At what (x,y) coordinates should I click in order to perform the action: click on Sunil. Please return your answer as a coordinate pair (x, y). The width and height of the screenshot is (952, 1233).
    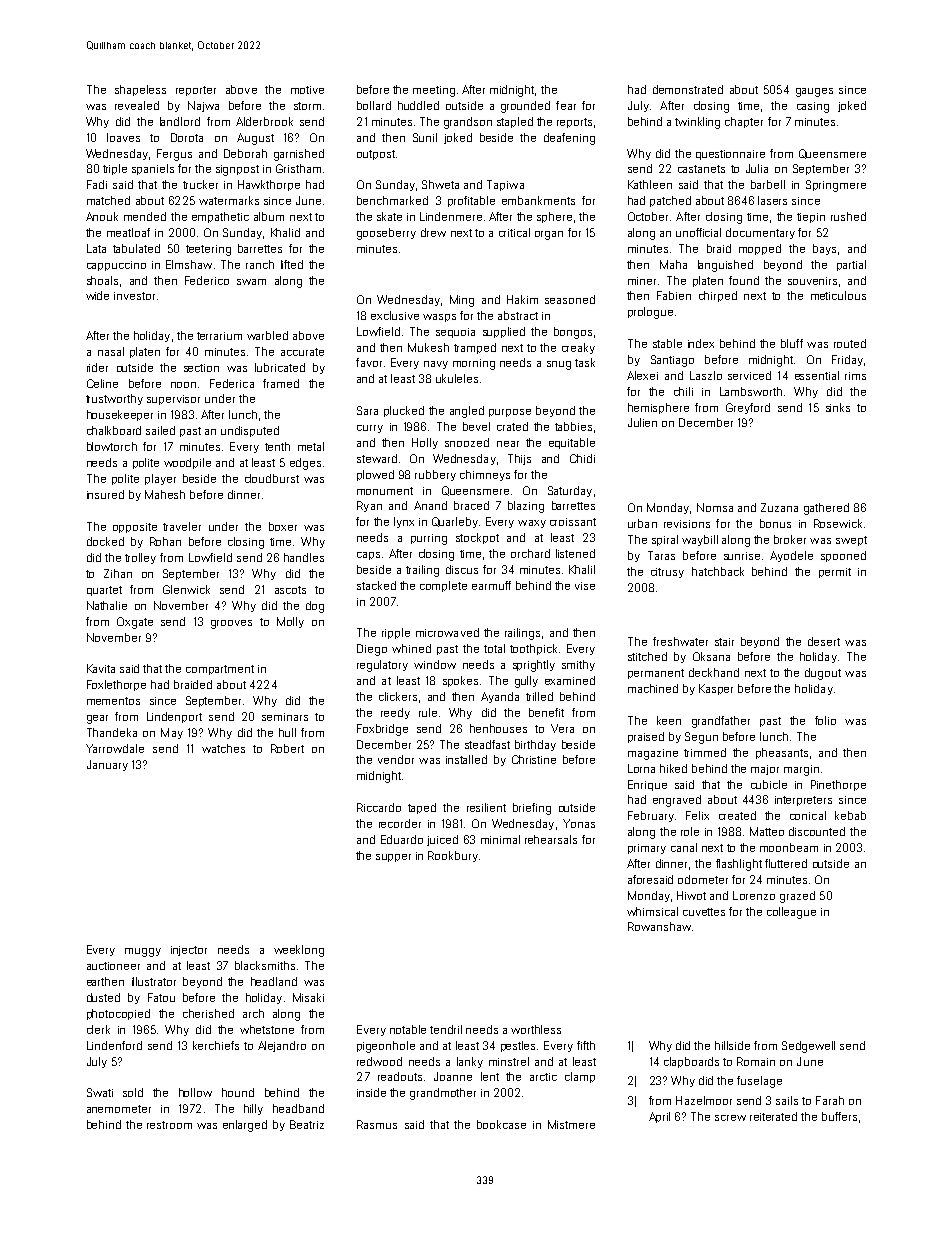
    Looking at the image, I should click on (425, 137).
